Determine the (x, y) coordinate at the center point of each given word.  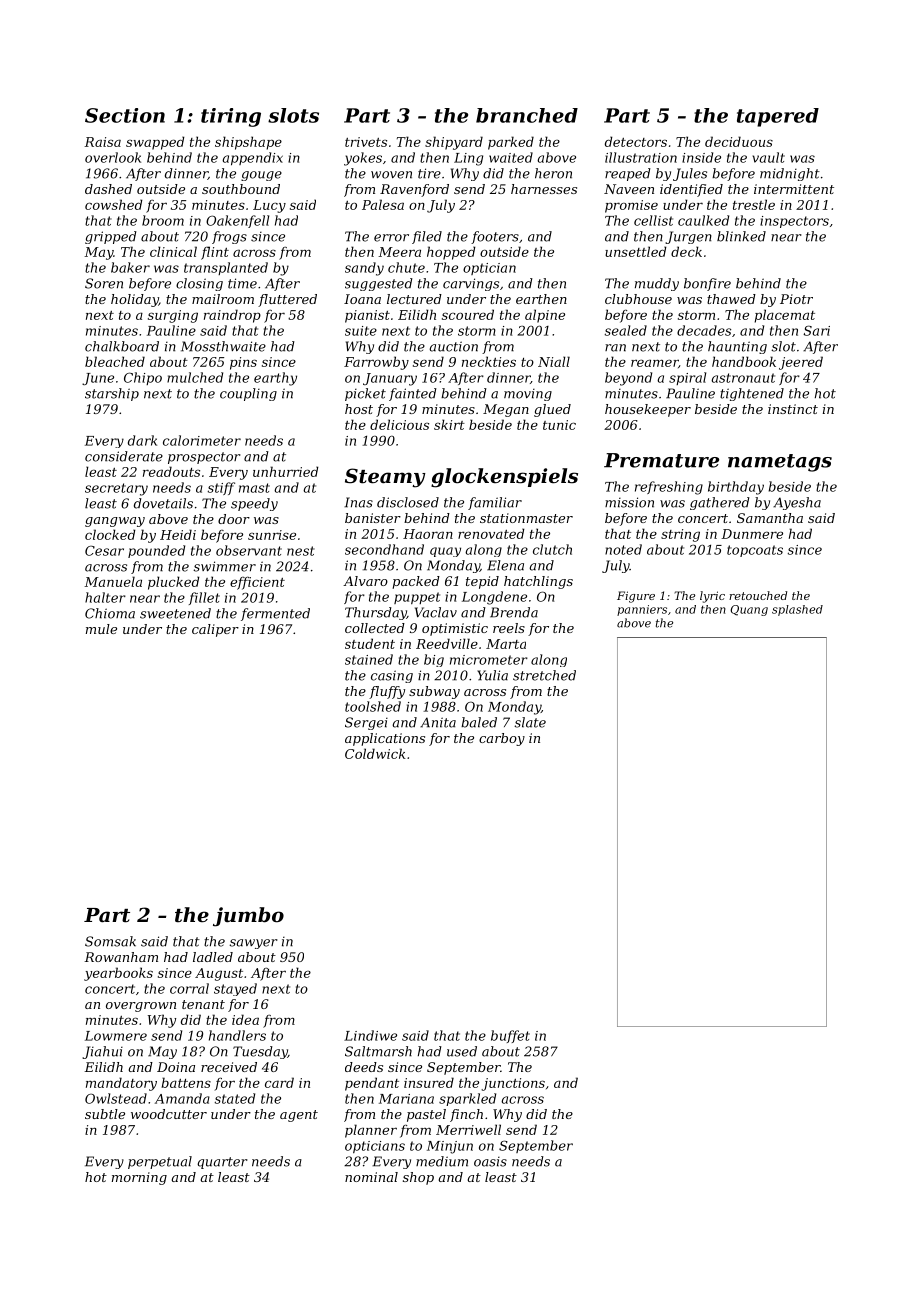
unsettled (636, 251)
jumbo (248, 917)
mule (101, 629)
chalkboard (122, 346)
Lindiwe (370, 1035)
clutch (552, 549)
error (391, 238)
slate (530, 722)
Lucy (269, 206)
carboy (502, 739)
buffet (510, 1036)
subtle (105, 1114)
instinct (793, 409)
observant (249, 550)
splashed (797, 610)
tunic (559, 425)
